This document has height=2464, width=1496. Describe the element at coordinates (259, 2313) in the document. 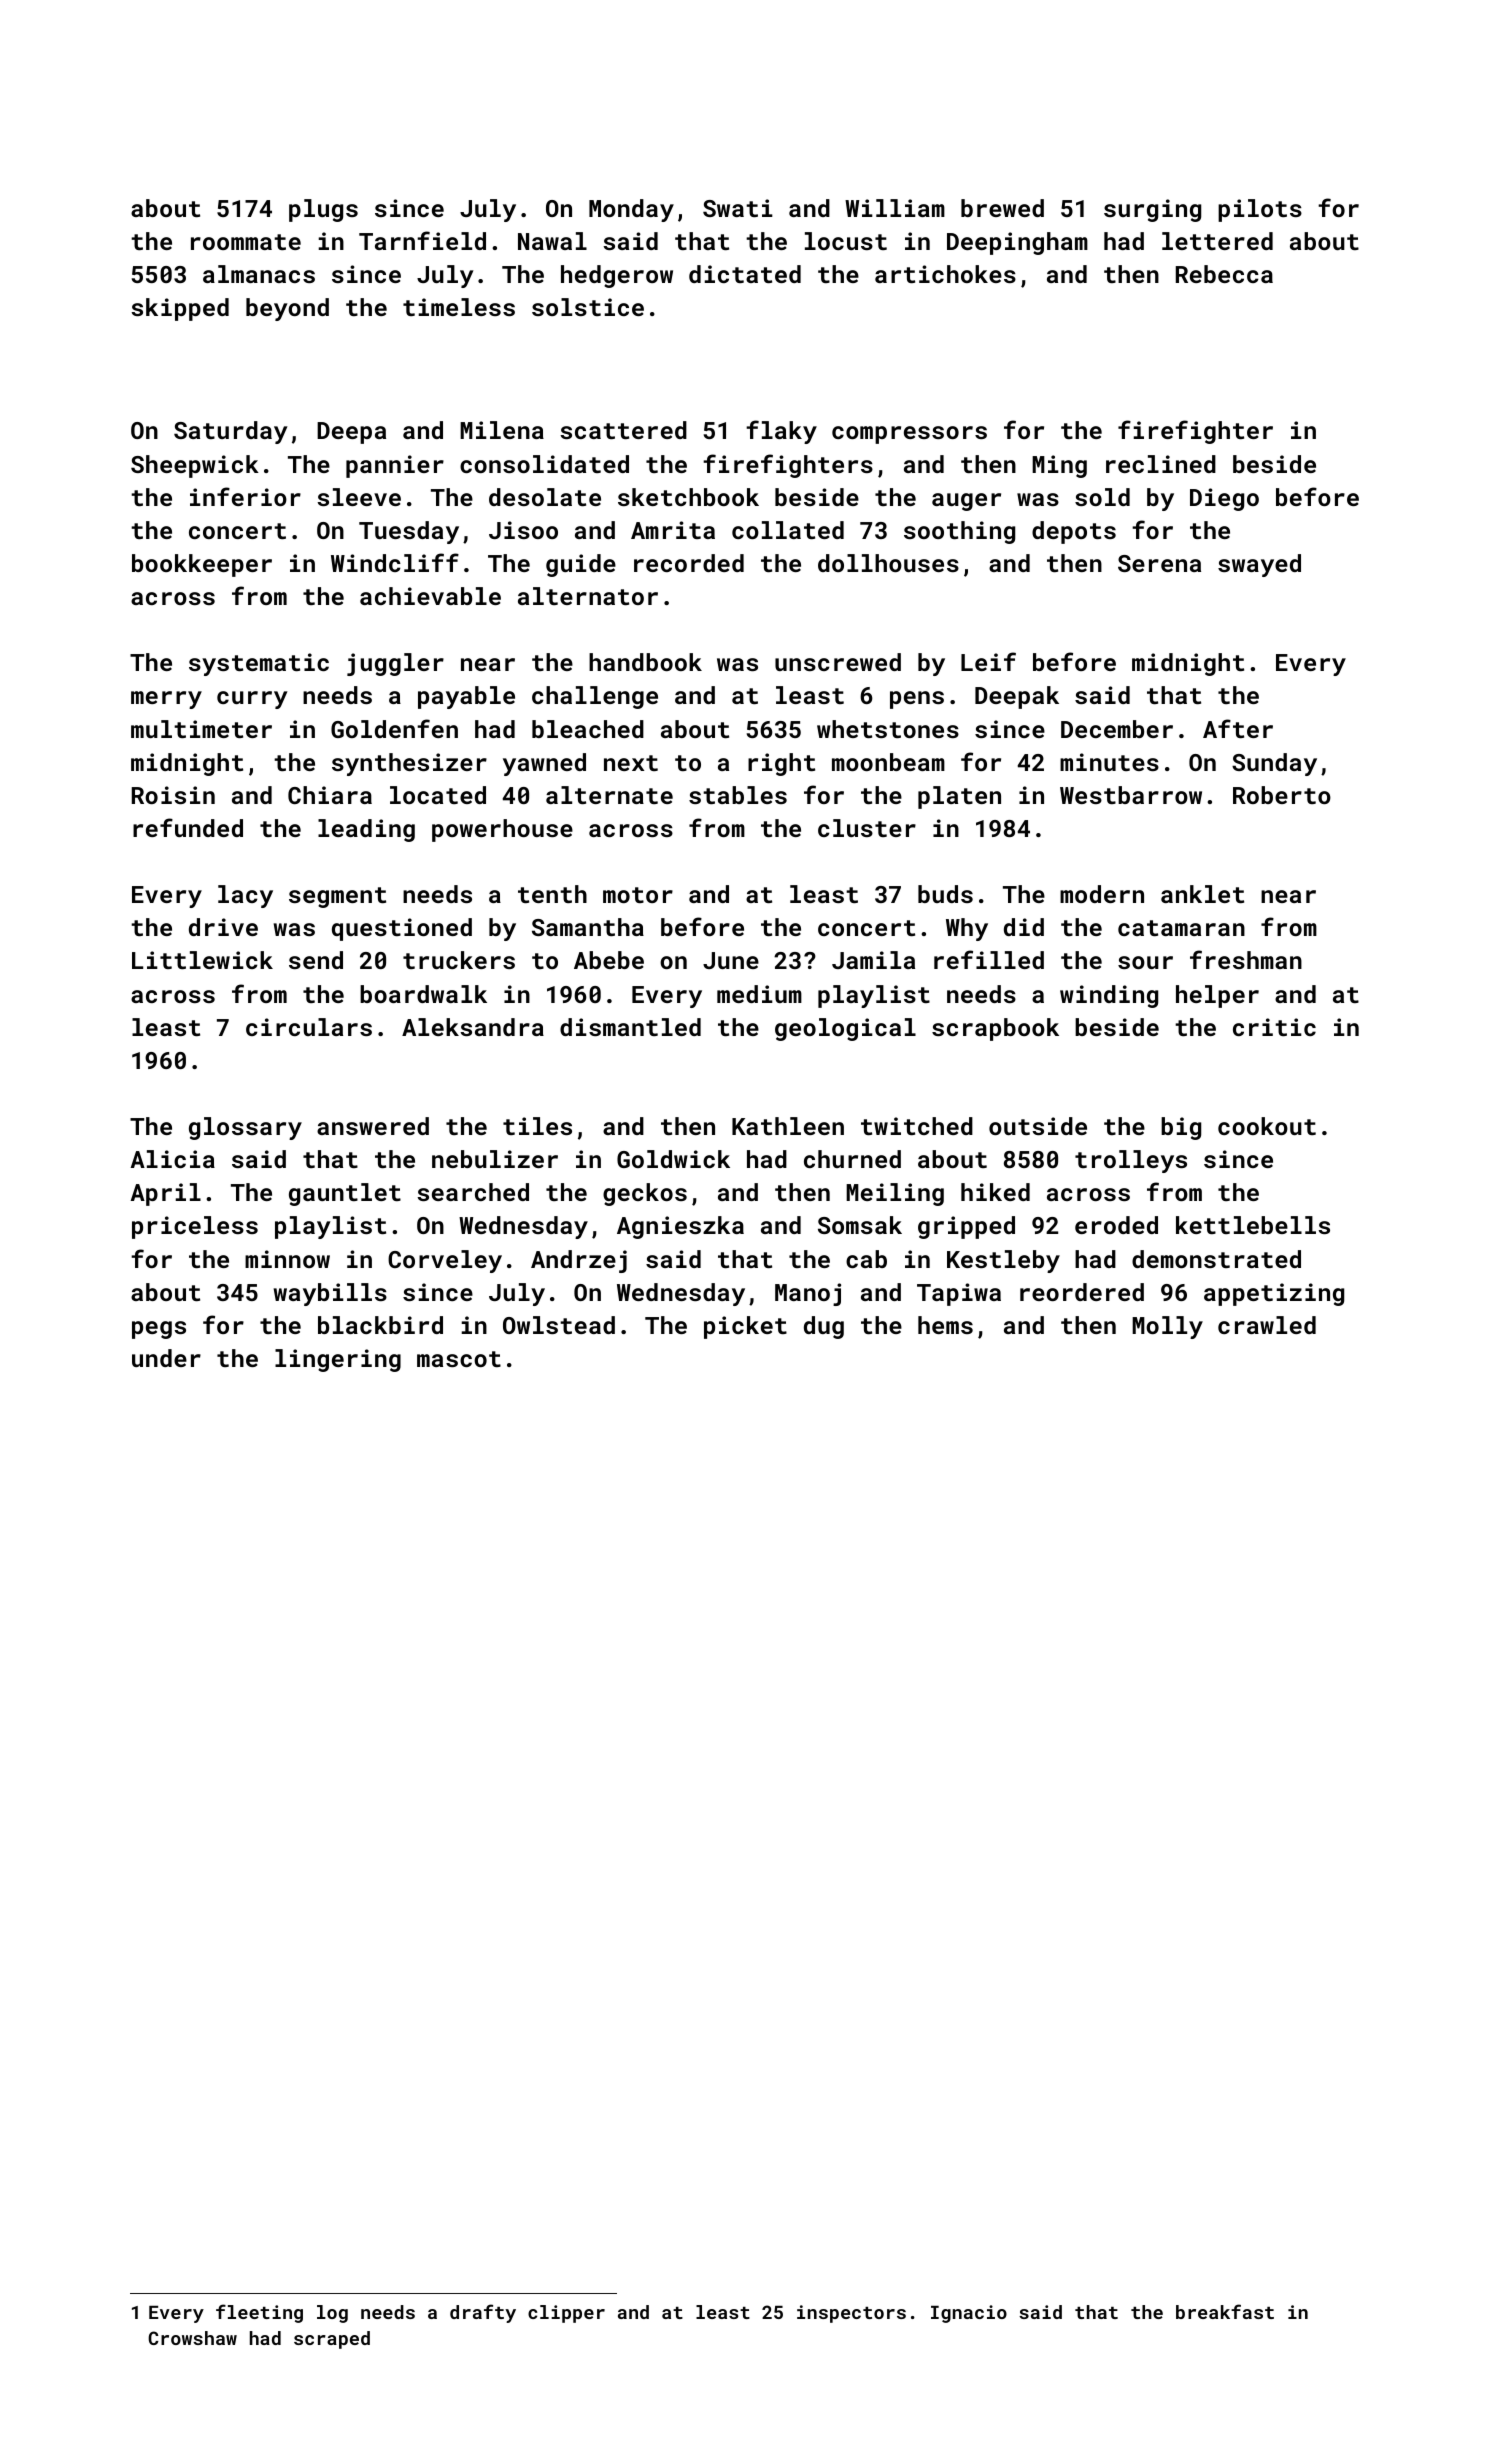

I see `fleeting` at that location.
